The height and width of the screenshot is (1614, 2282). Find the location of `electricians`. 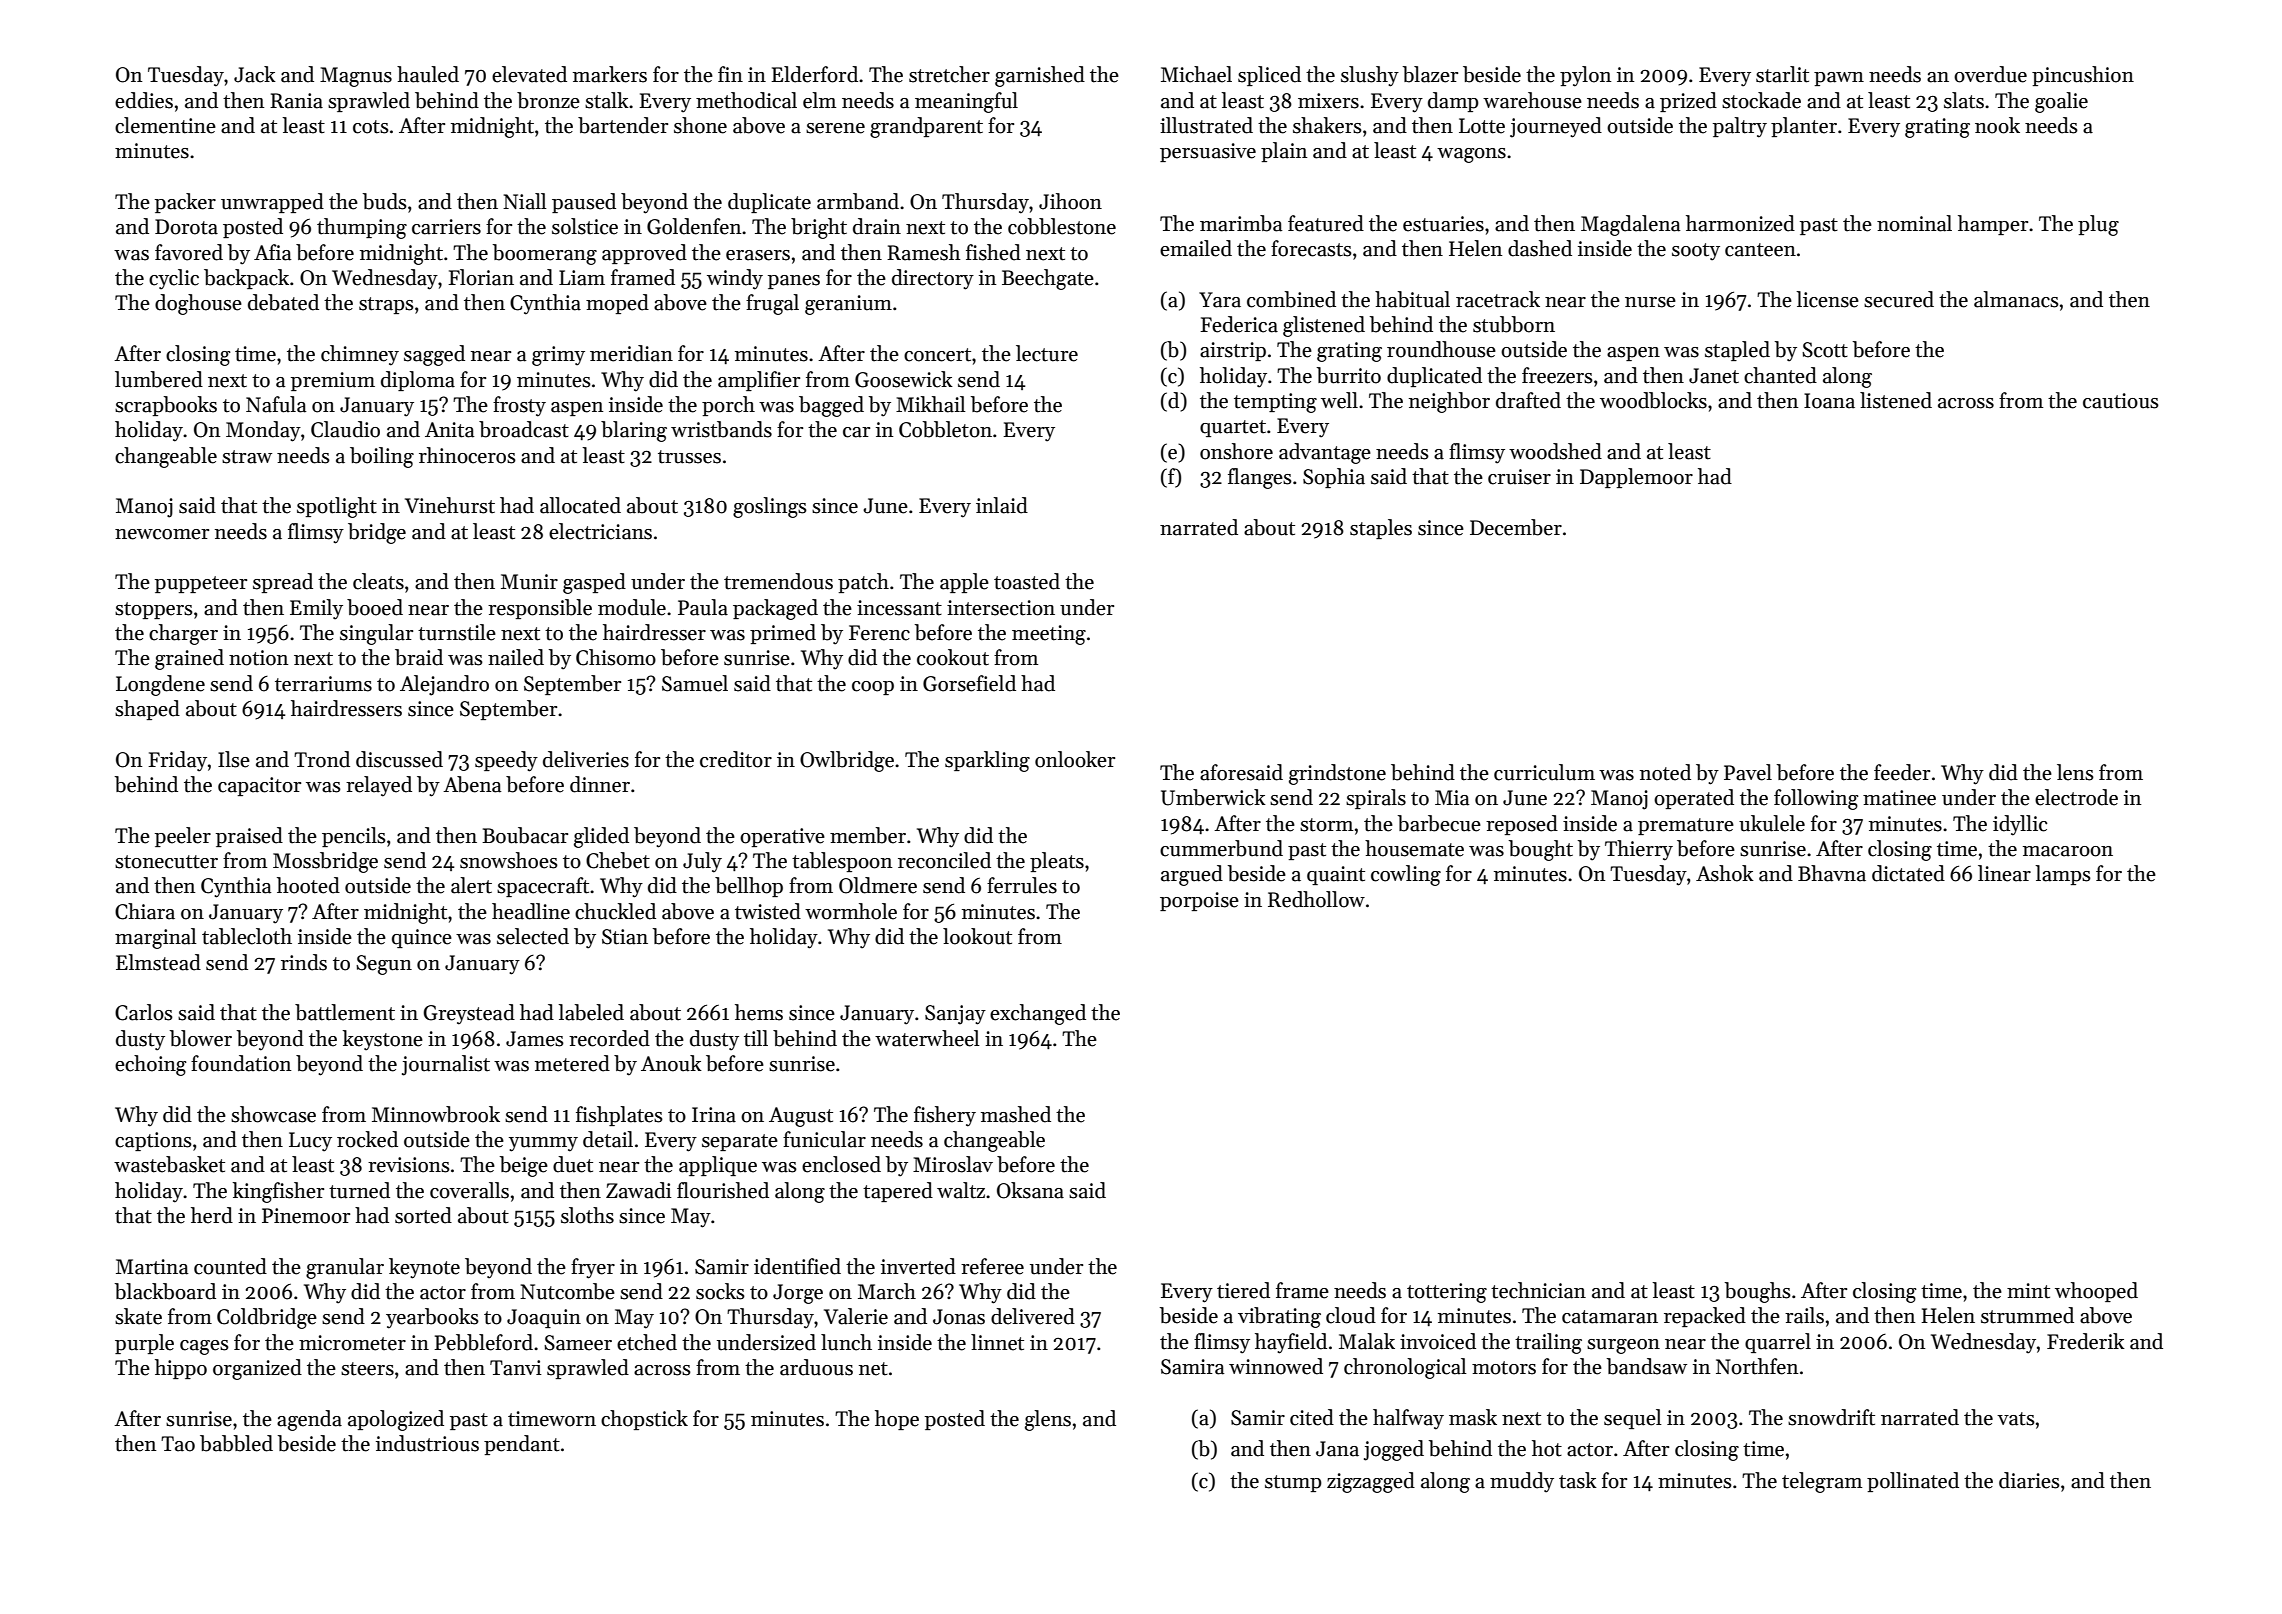

electricians is located at coordinates (600, 531).
